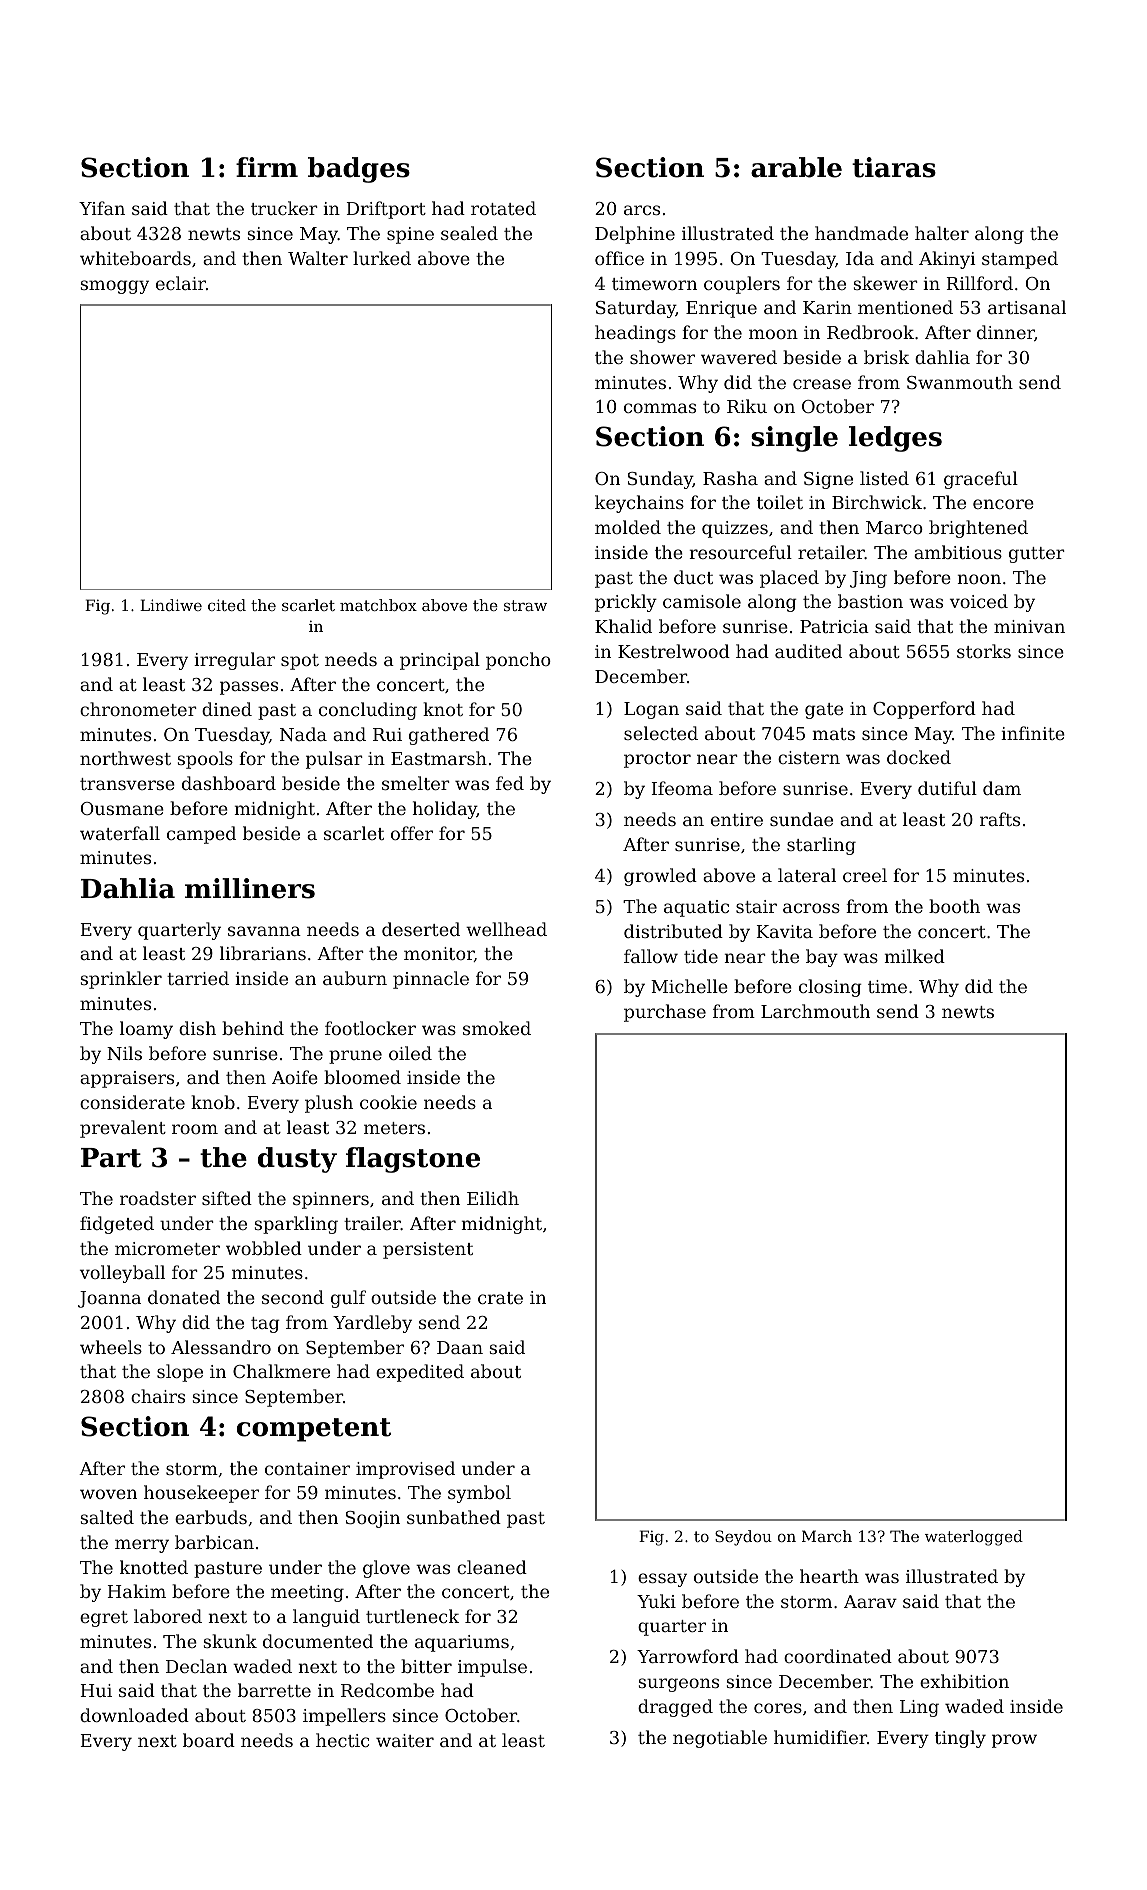 The height and width of the document is (1890, 1147). I want to click on Larchmouth, so click(815, 1011).
